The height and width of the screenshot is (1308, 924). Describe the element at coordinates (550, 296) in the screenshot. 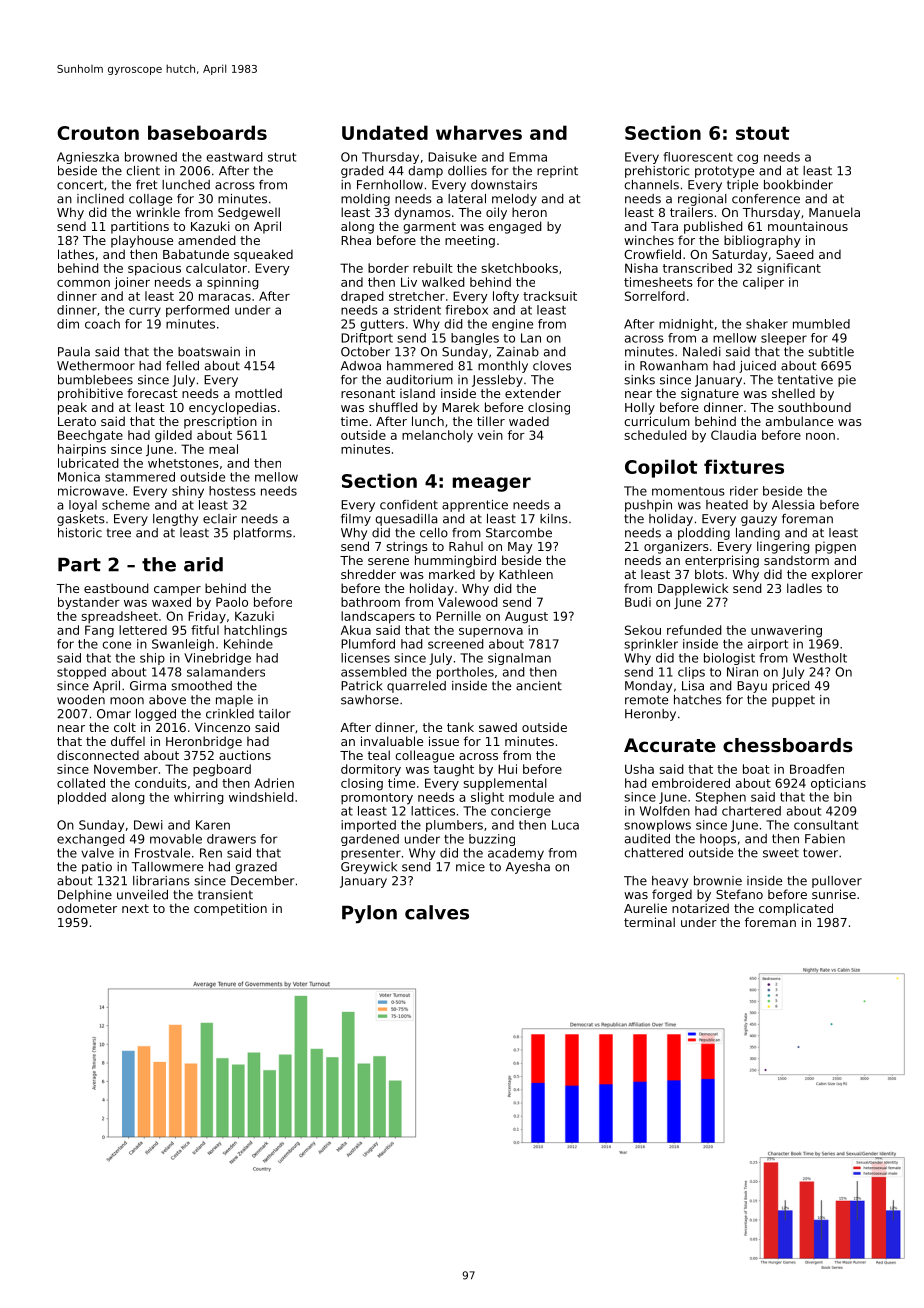

I see `tracksuit` at that location.
